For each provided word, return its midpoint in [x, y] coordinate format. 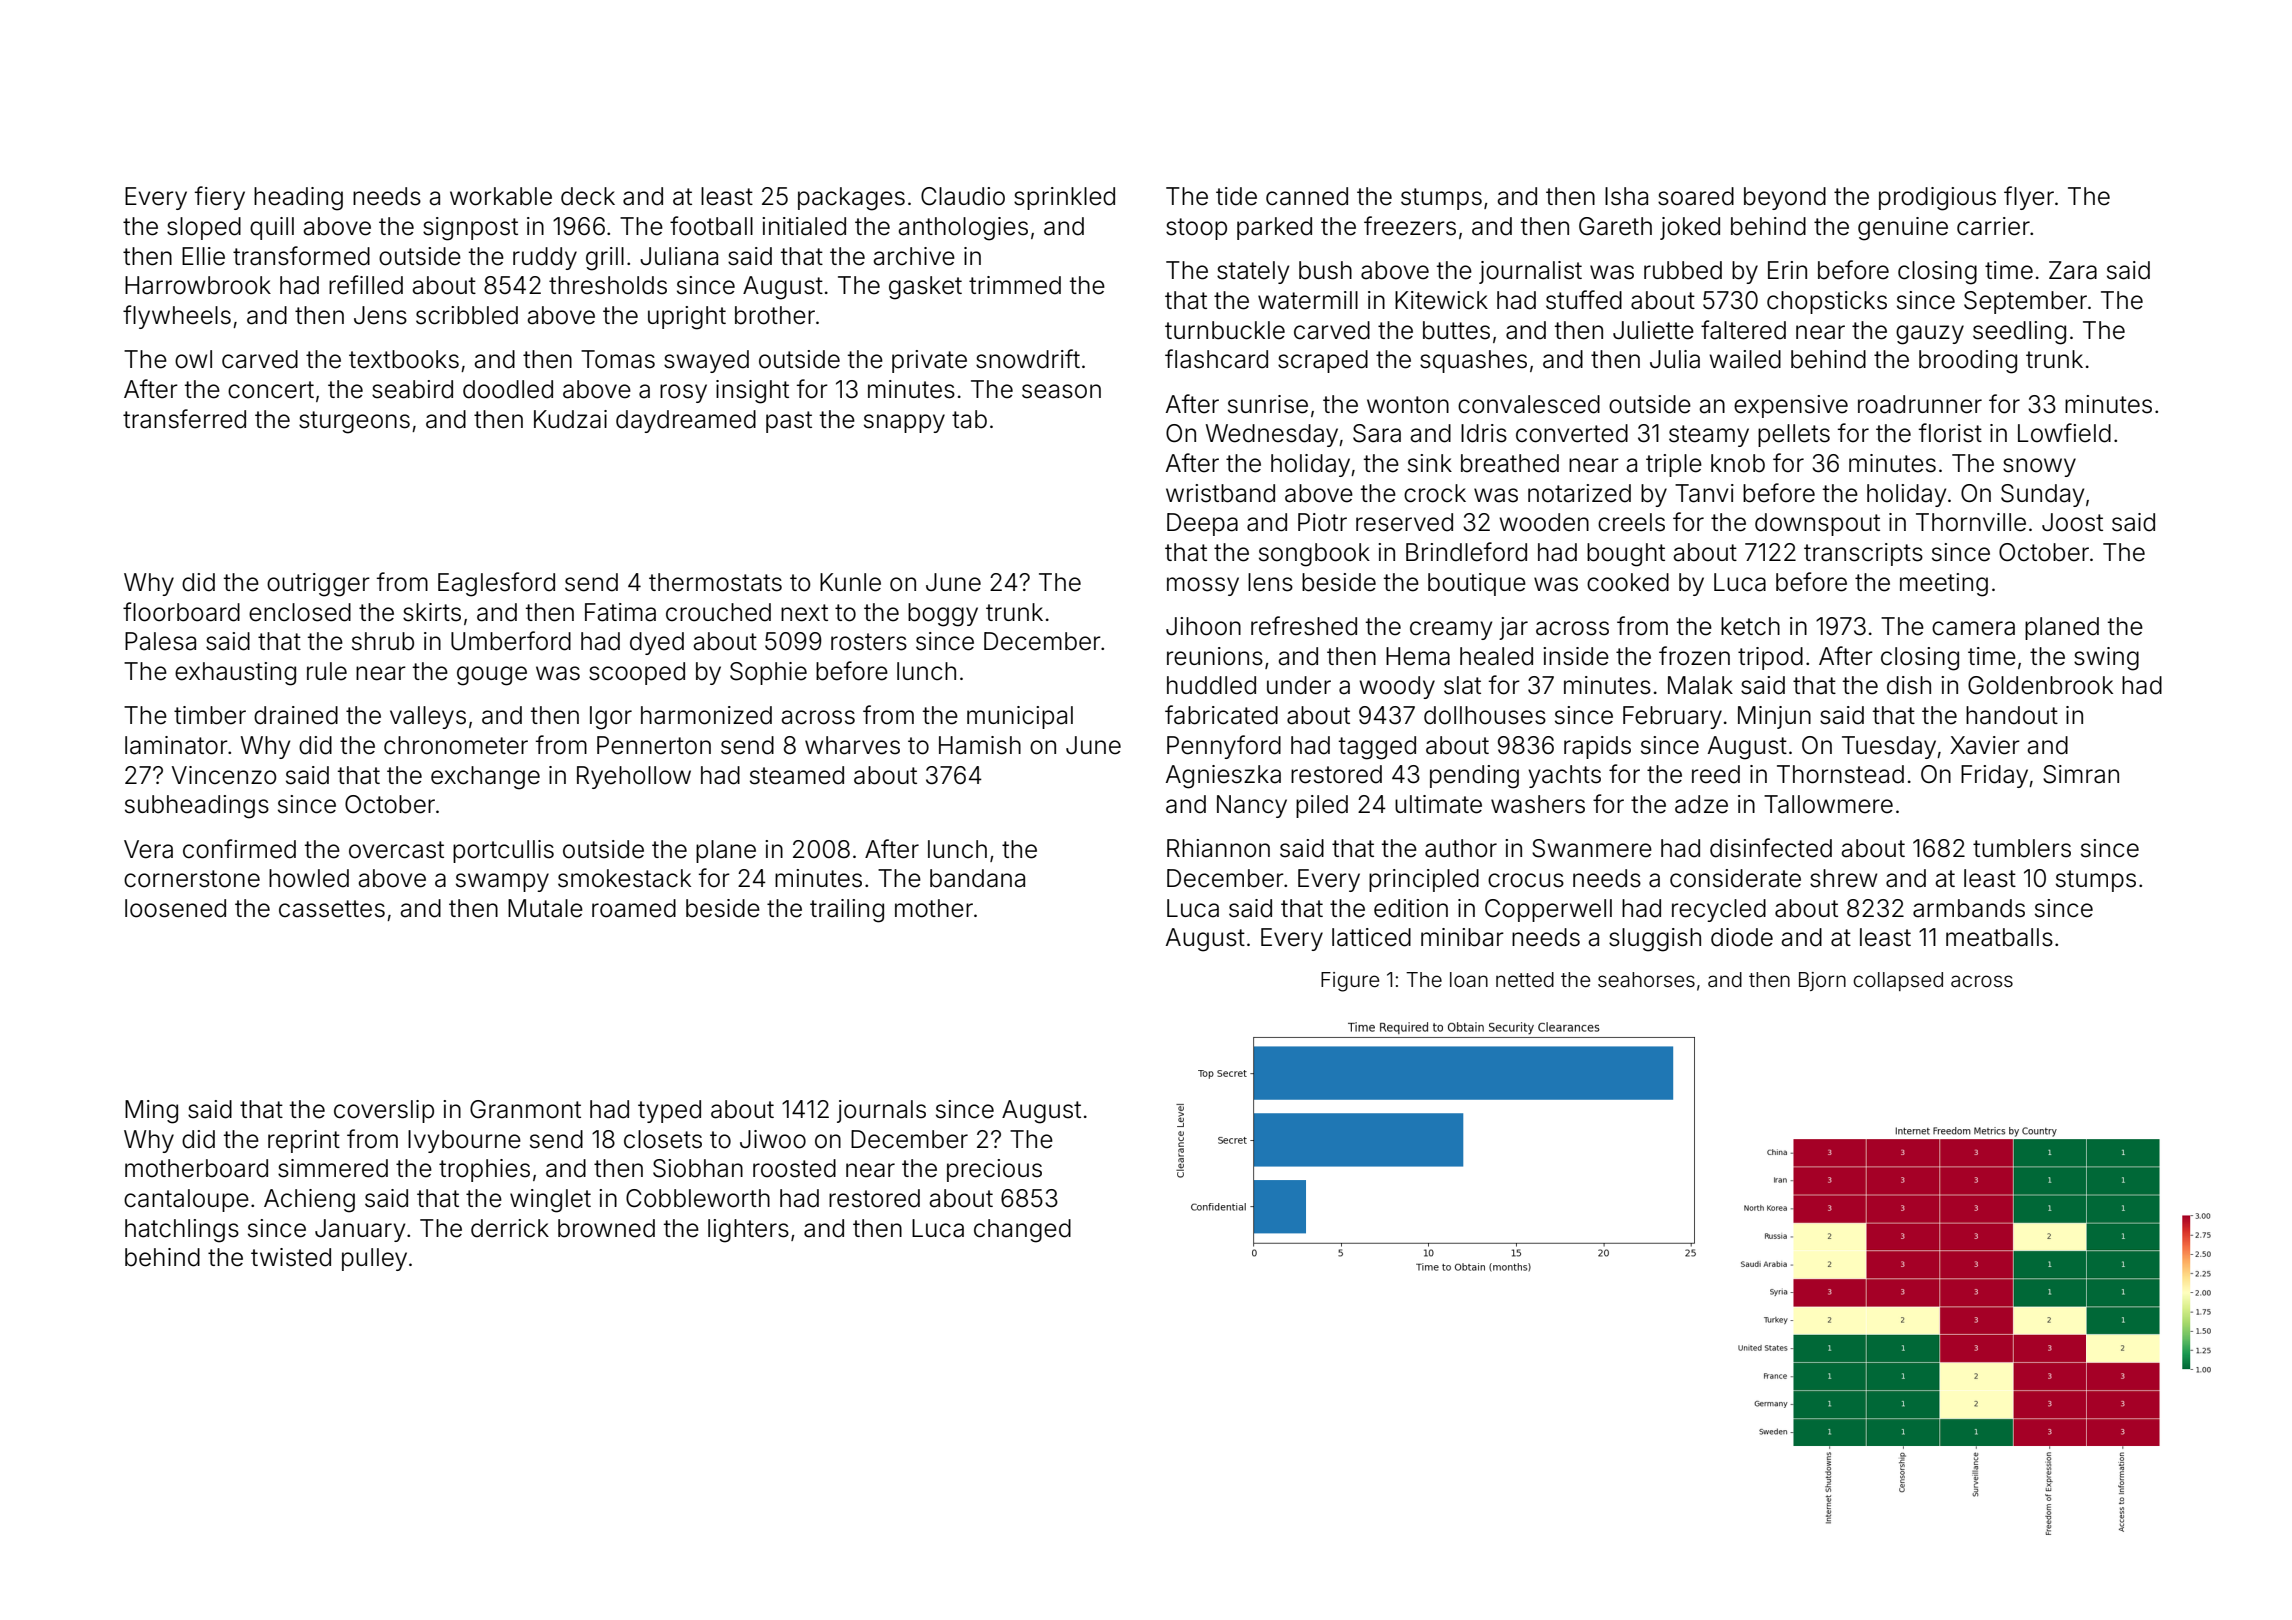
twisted [291, 1257]
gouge [492, 676]
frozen [1694, 656]
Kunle [850, 582]
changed [1022, 1231]
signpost [470, 229]
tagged [1377, 748]
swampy [502, 882]
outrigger [318, 585]
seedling [2019, 333]
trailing [847, 911]
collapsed [1898, 981]
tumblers [2022, 848]
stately [1253, 272]
